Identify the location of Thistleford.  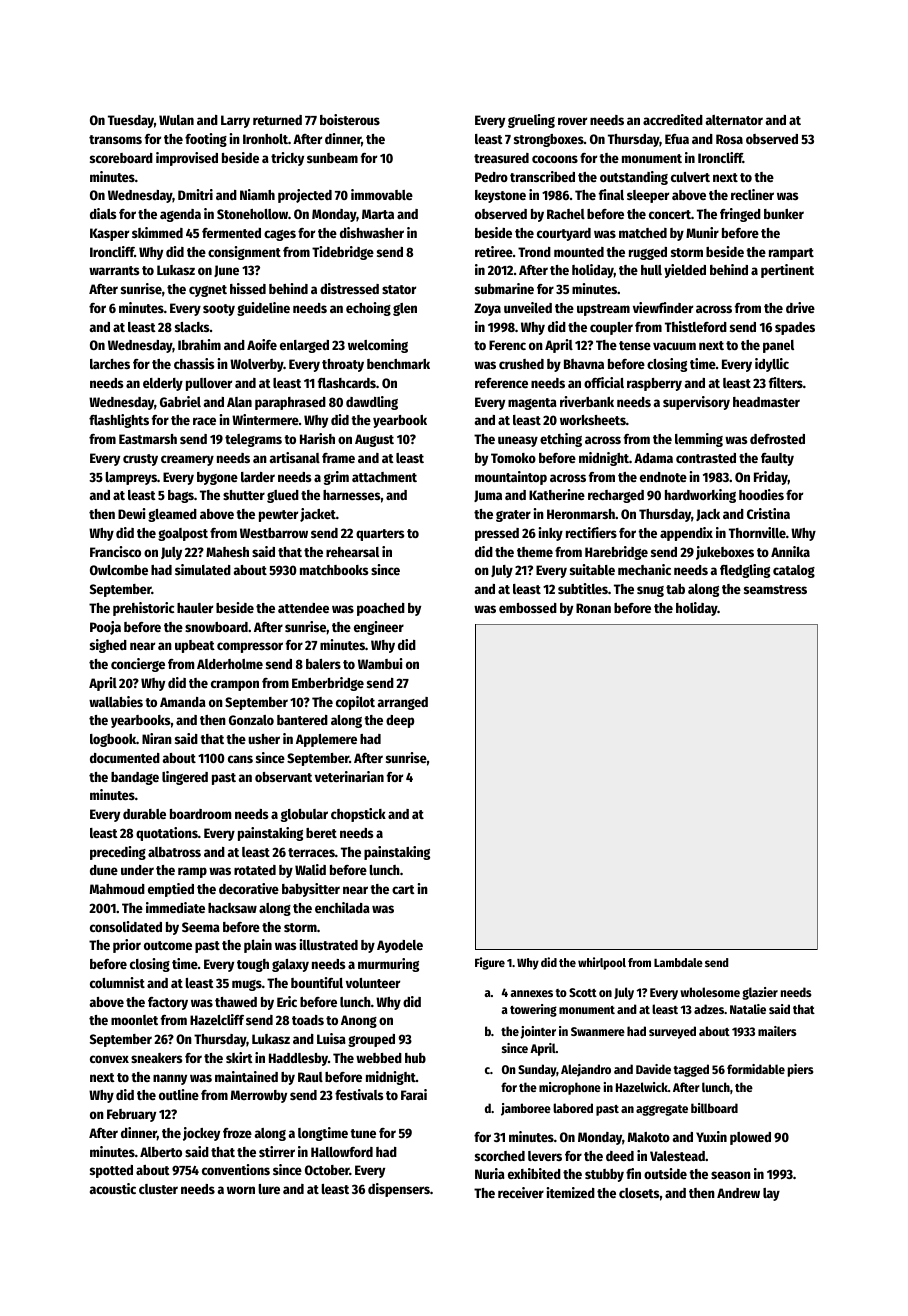
(696, 326).
